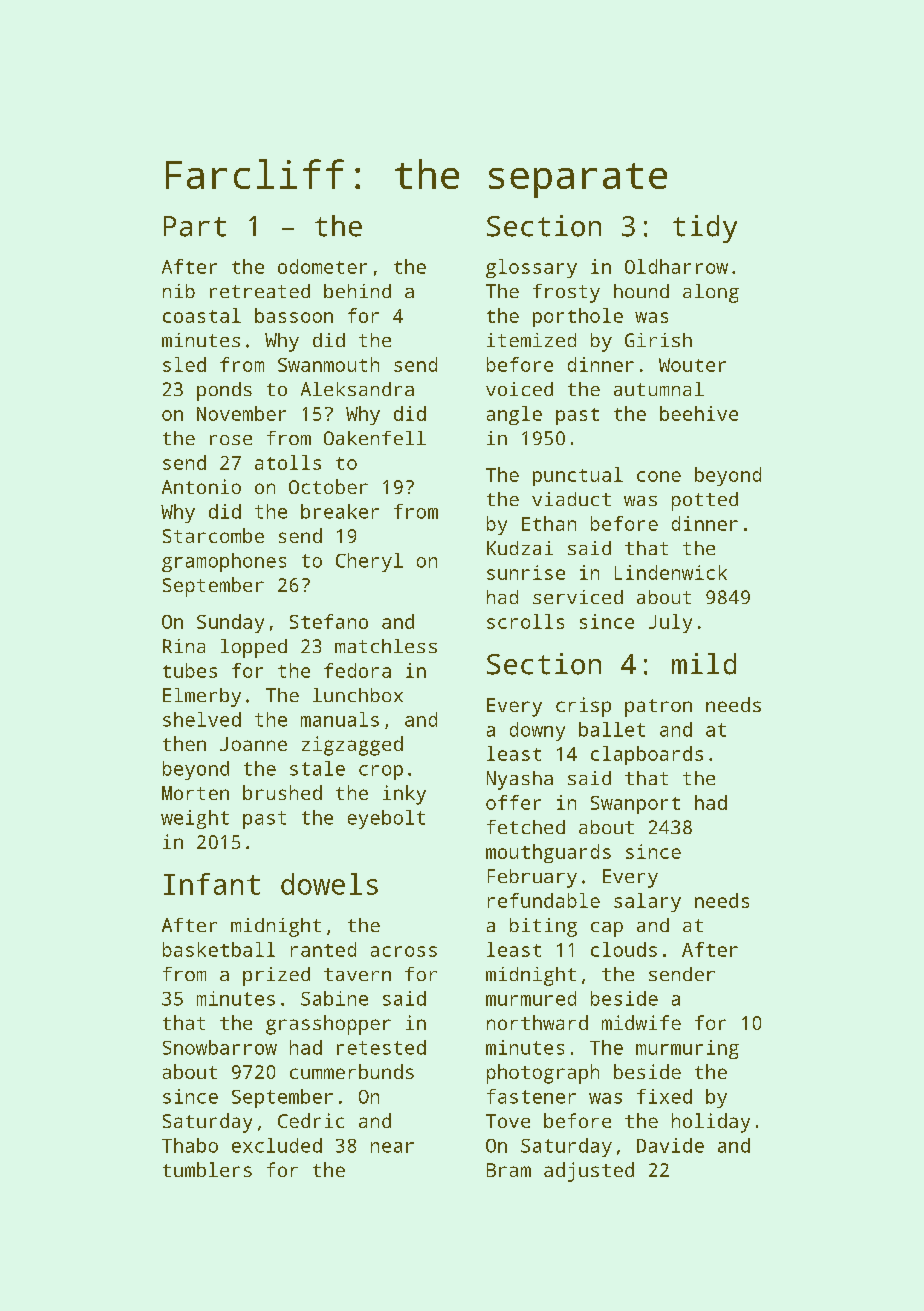 Image resolution: width=924 pixels, height=1311 pixels. I want to click on eyebolt, so click(386, 819).
